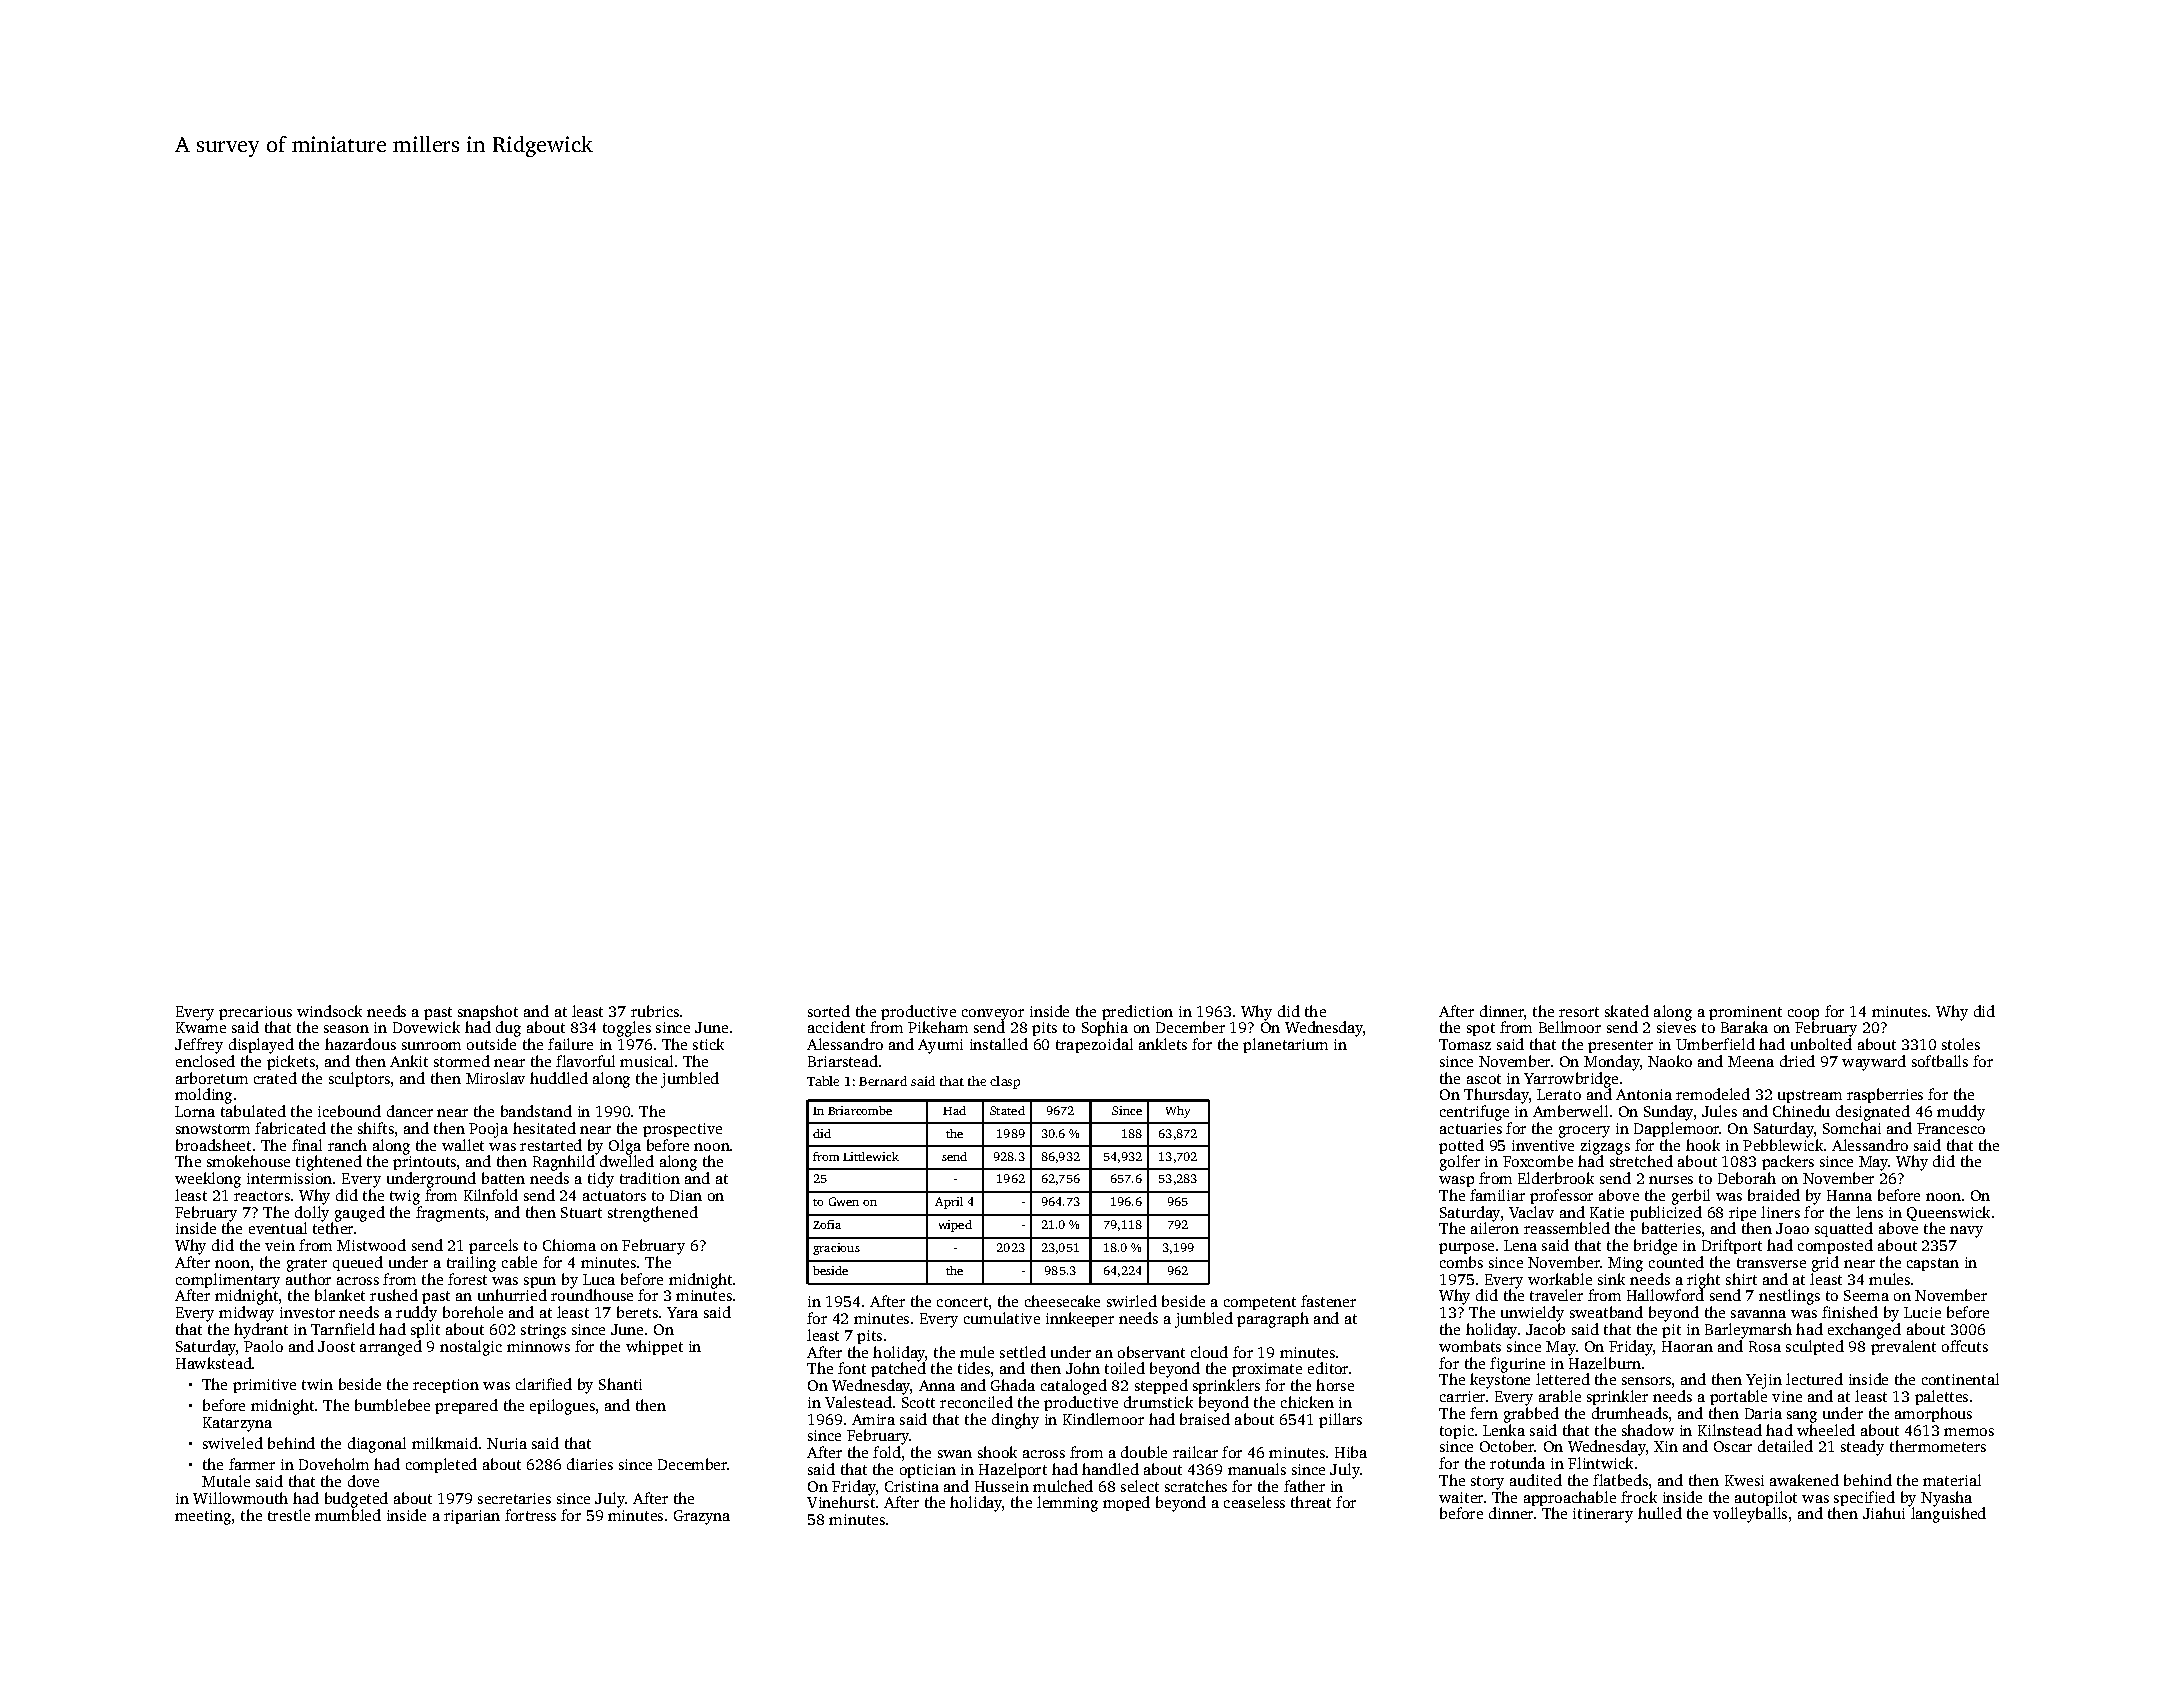 The image size is (2178, 1683). What do you see at coordinates (1471, 1128) in the screenshot?
I see `actuaries` at bounding box center [1471, 1128].
